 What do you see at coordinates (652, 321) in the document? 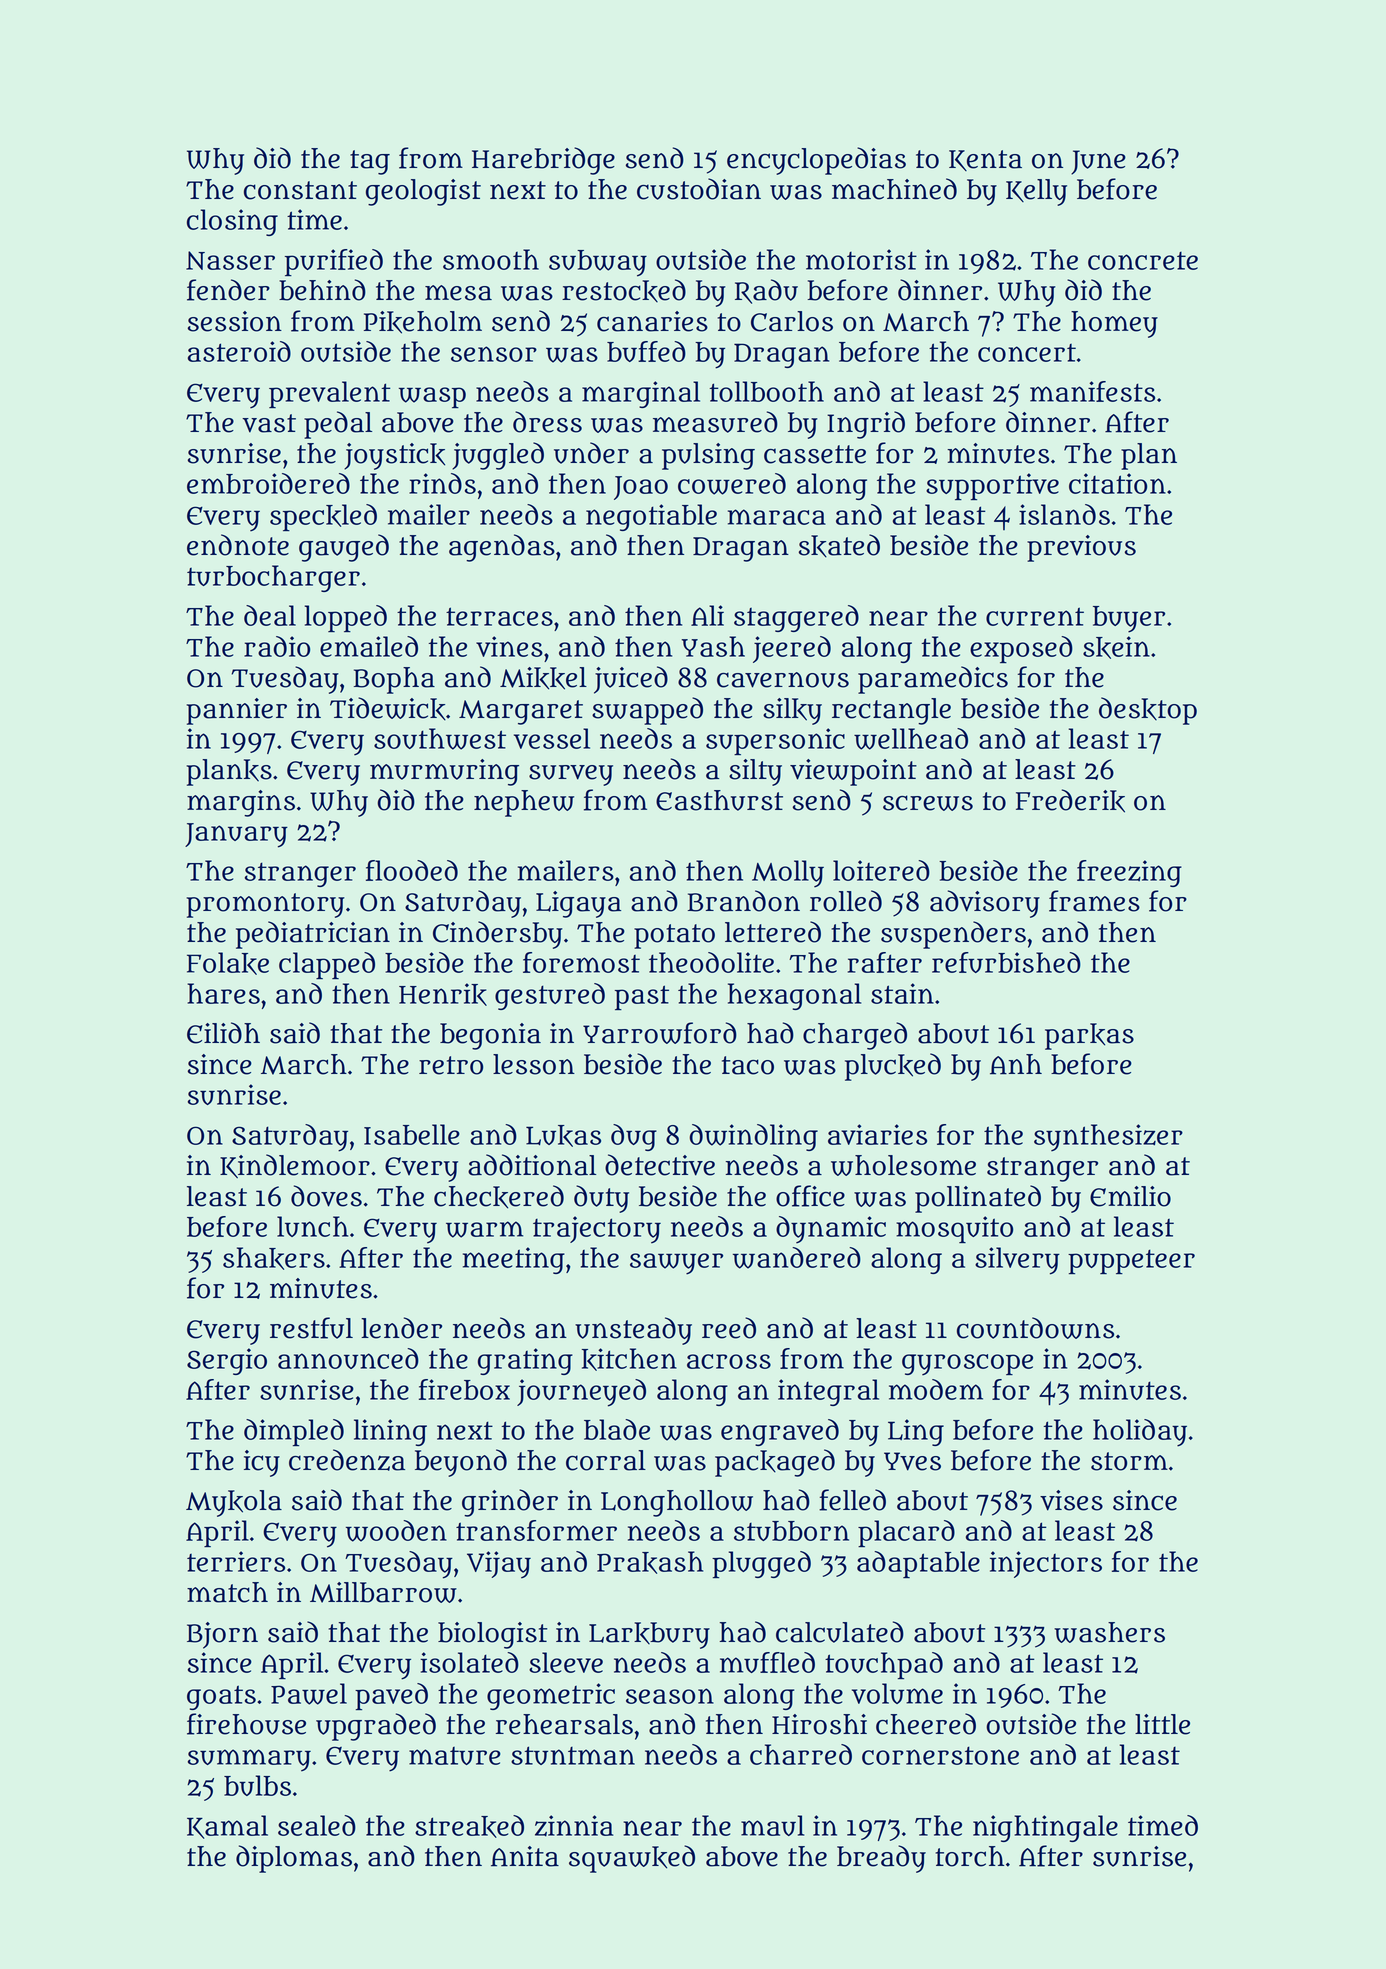
I see `canaries` at bounding box center [652, 321].
